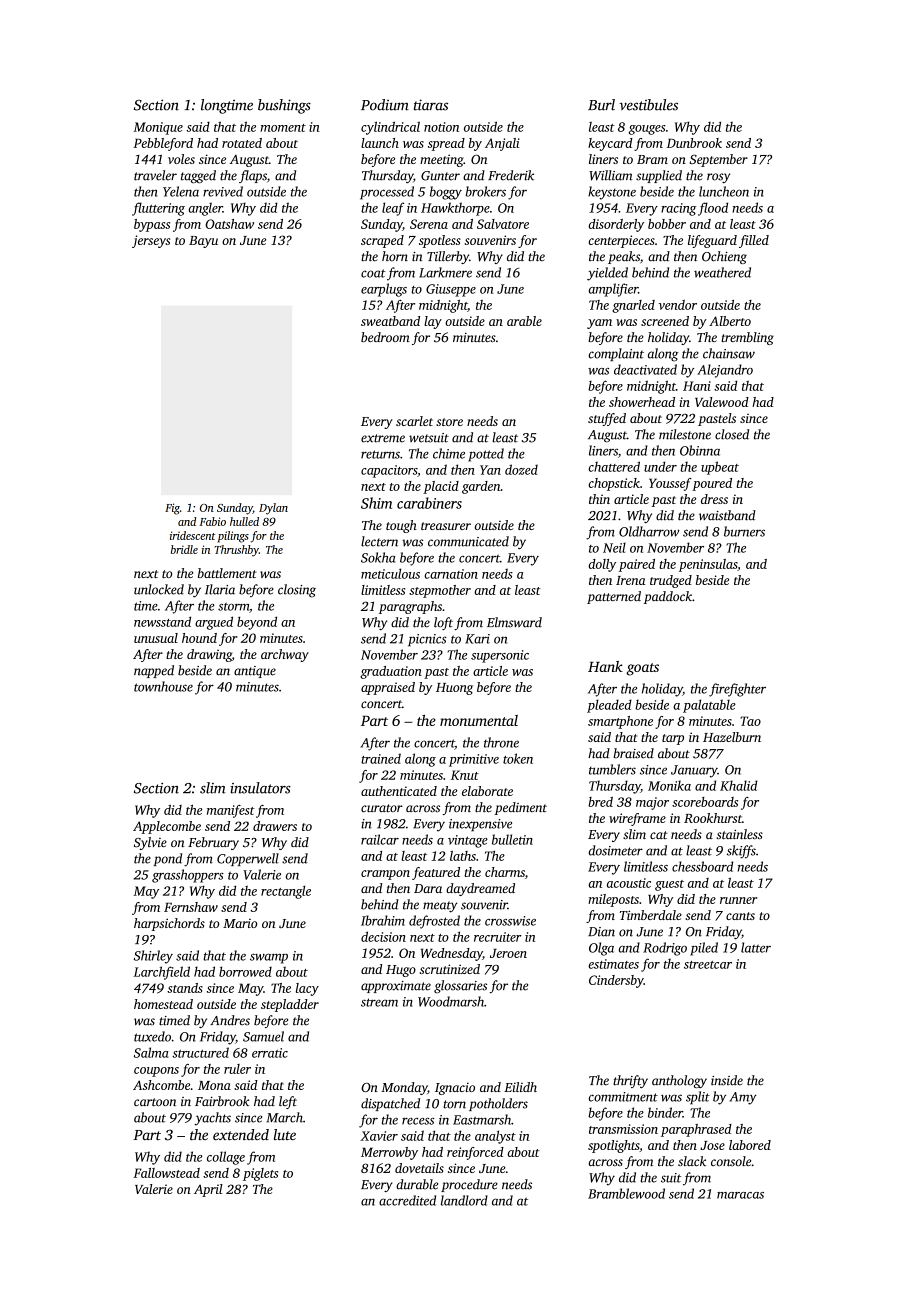  I want to click on vestibules, so click(648, 105).
